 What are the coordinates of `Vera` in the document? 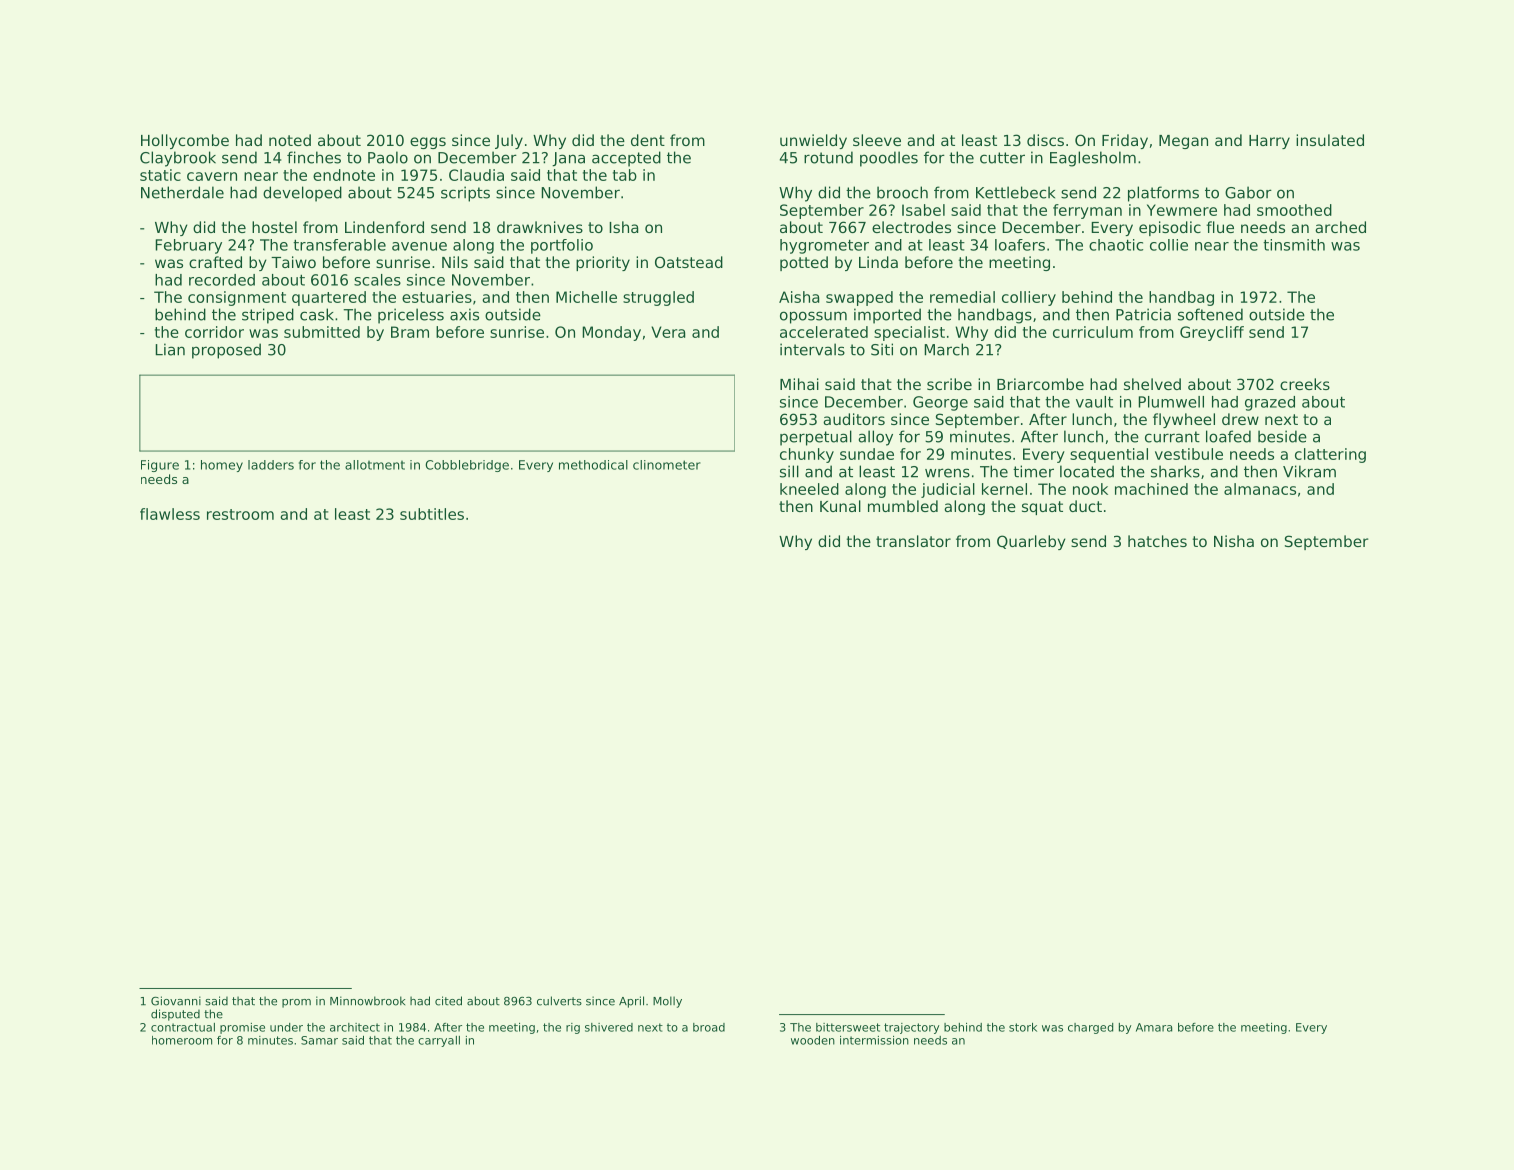 It's located at (668, 332).
